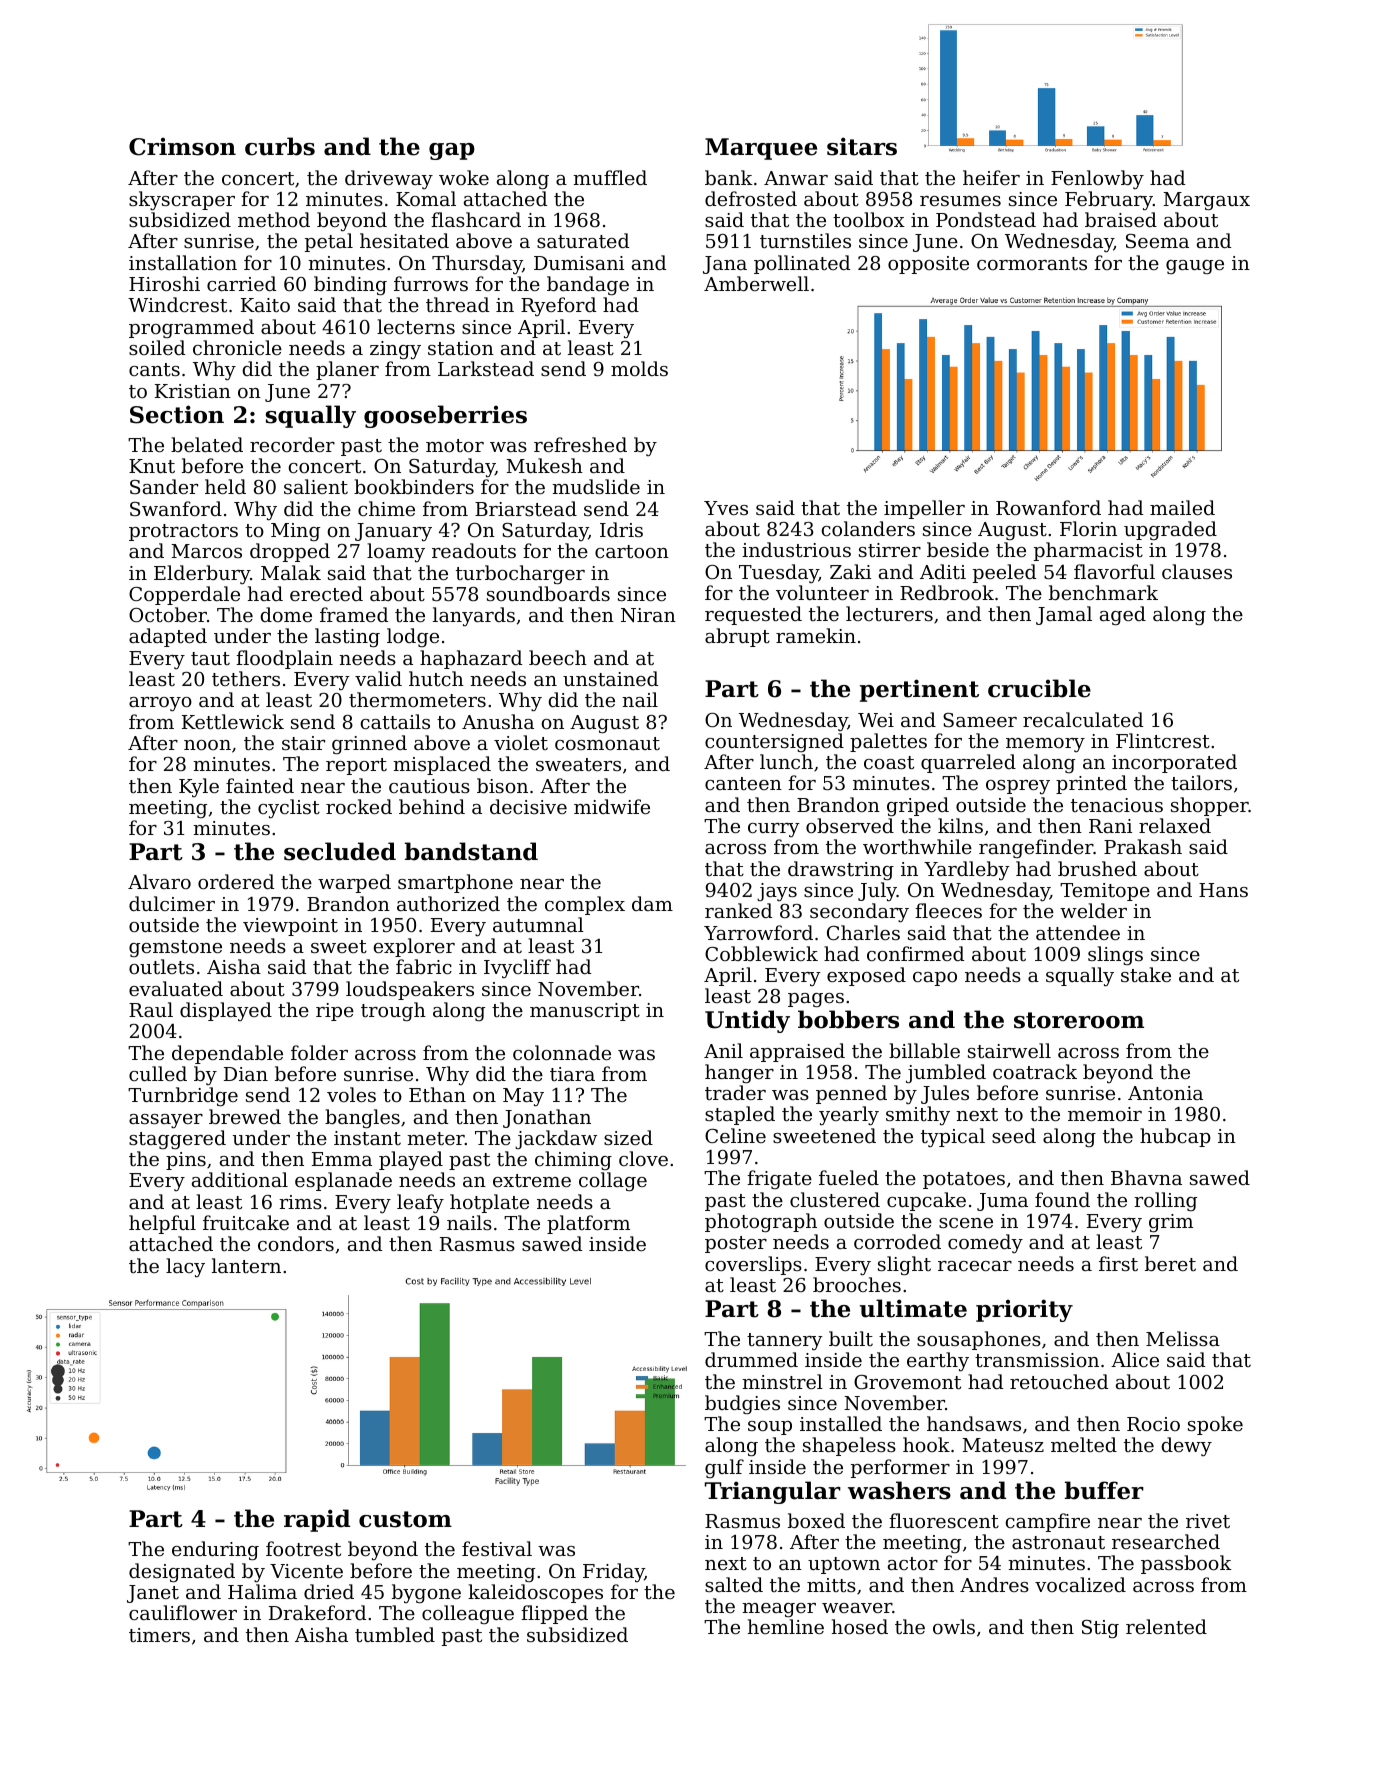  Describe the element at coordinates (558, 657) in the screenshot. I see `beech` at that location.
